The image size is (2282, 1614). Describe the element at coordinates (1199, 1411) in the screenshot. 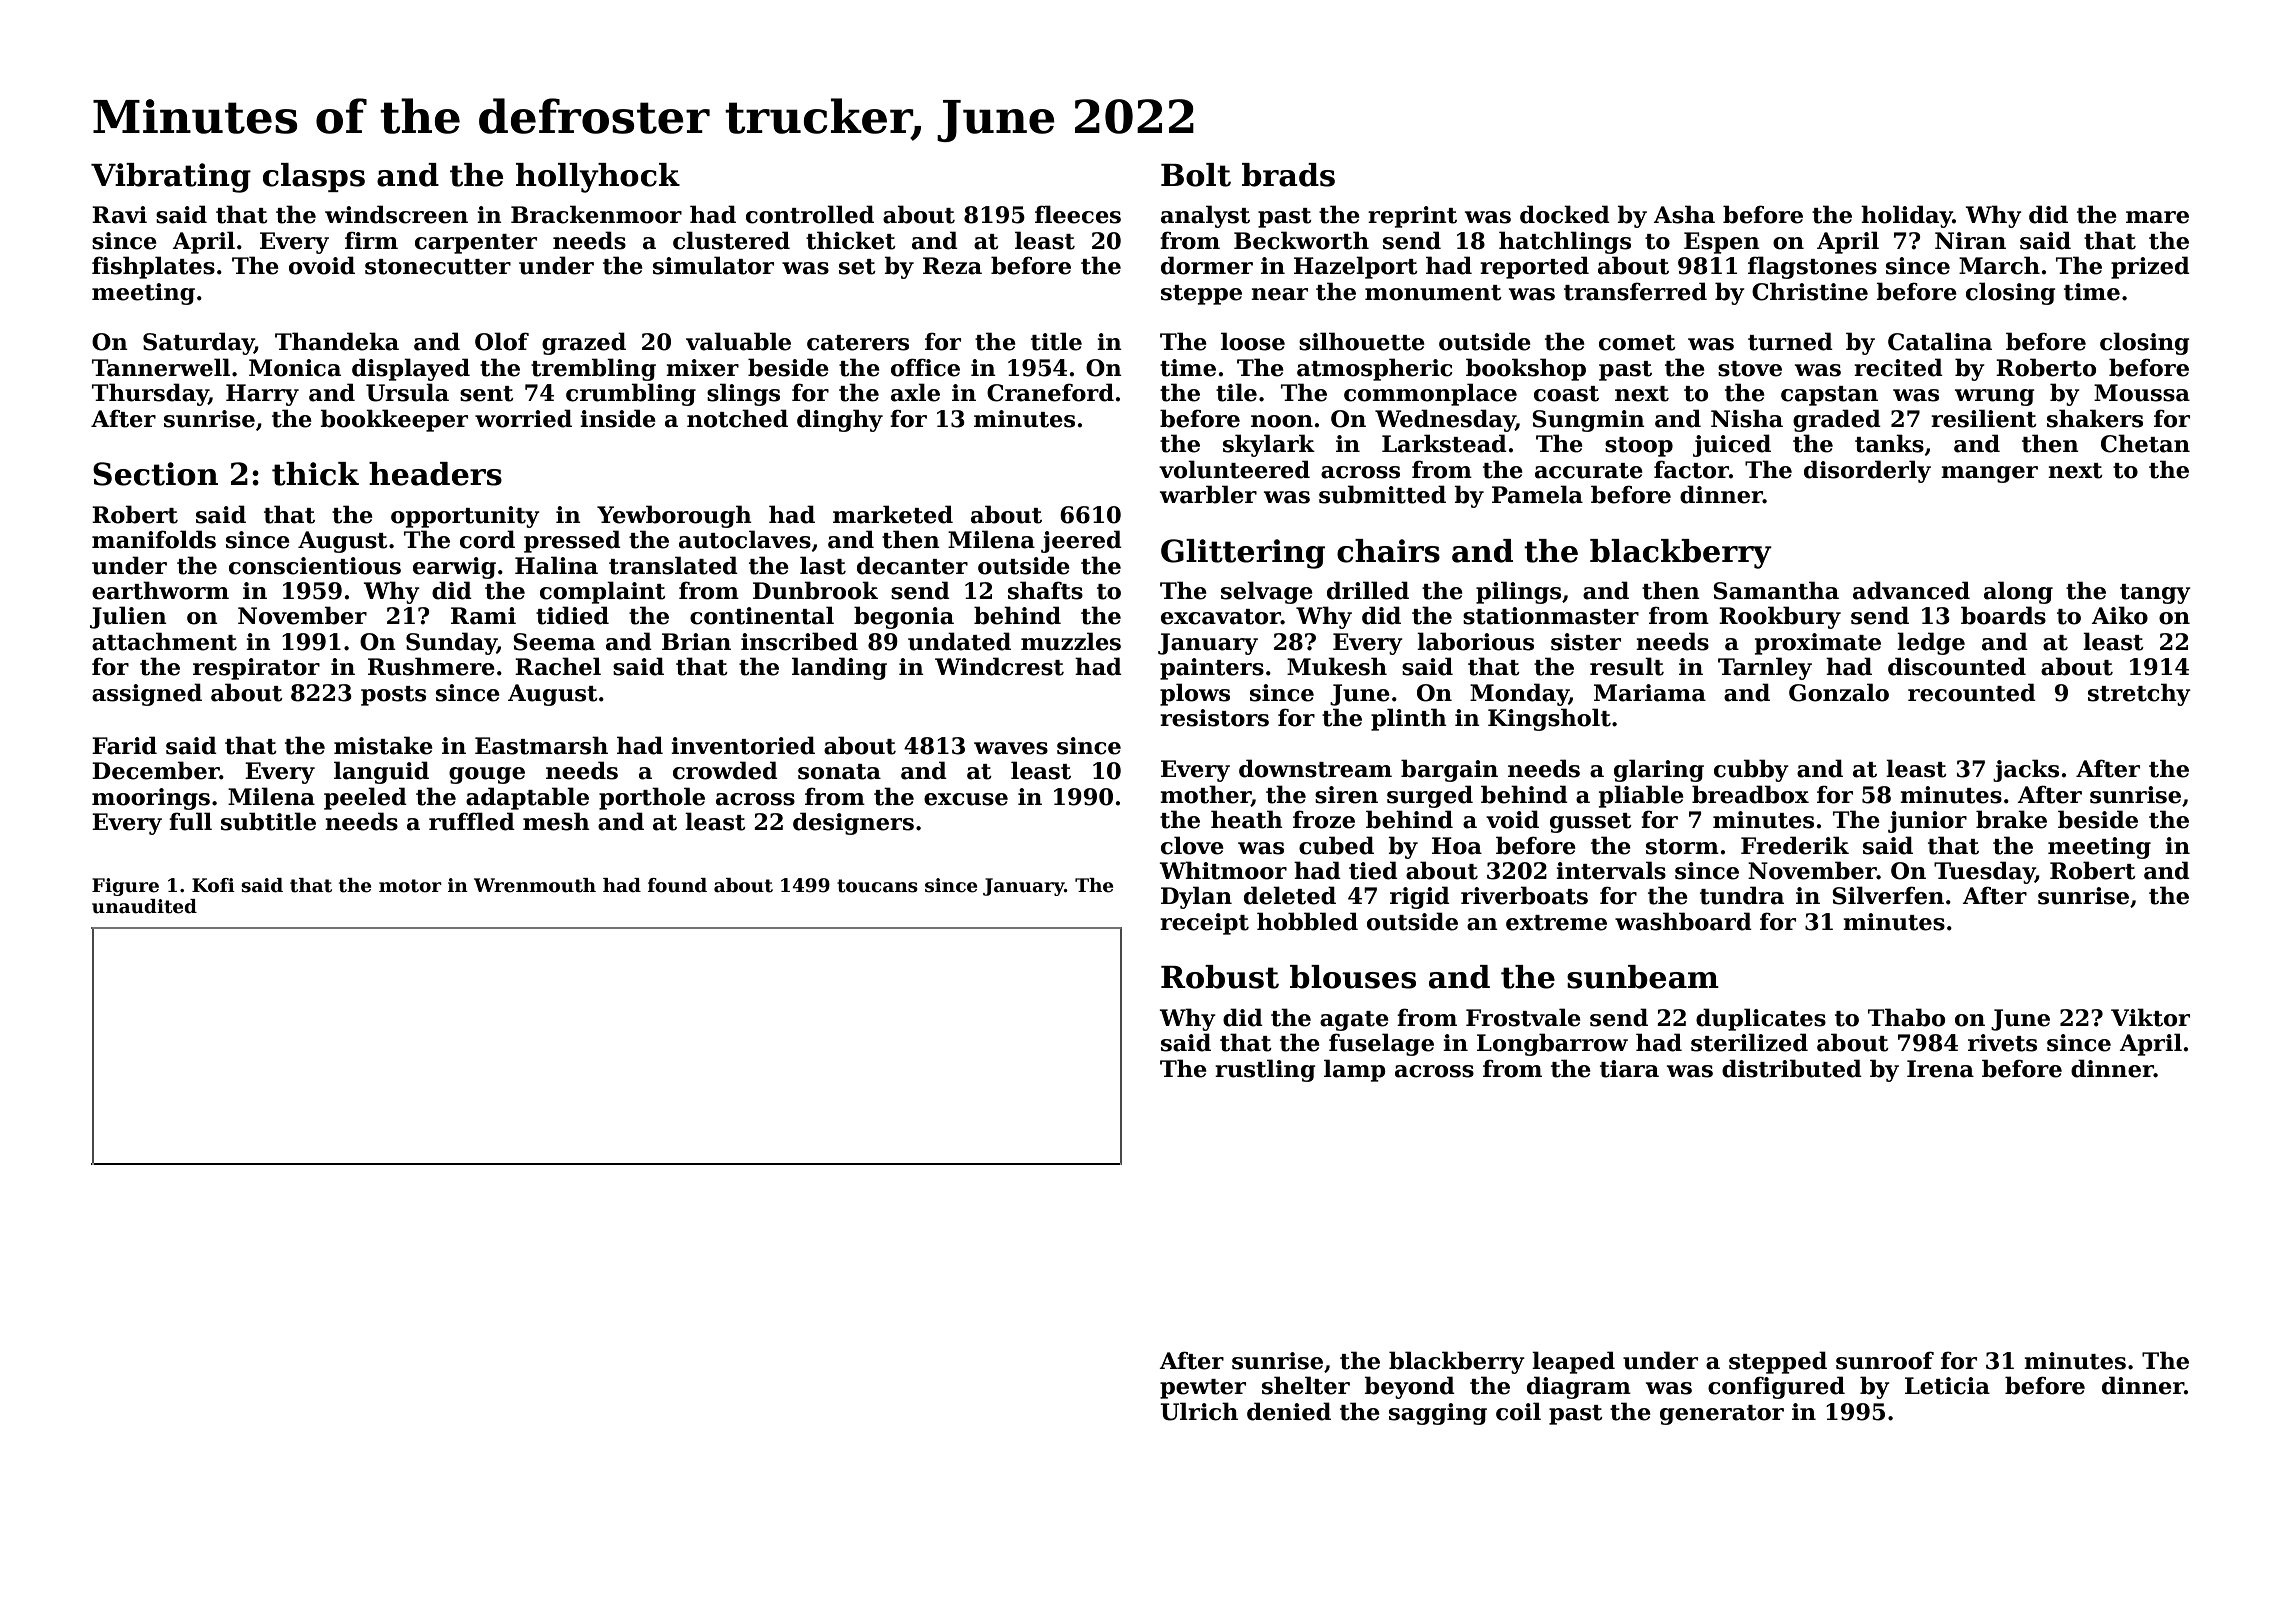

I see `Ulrich` at that location.
